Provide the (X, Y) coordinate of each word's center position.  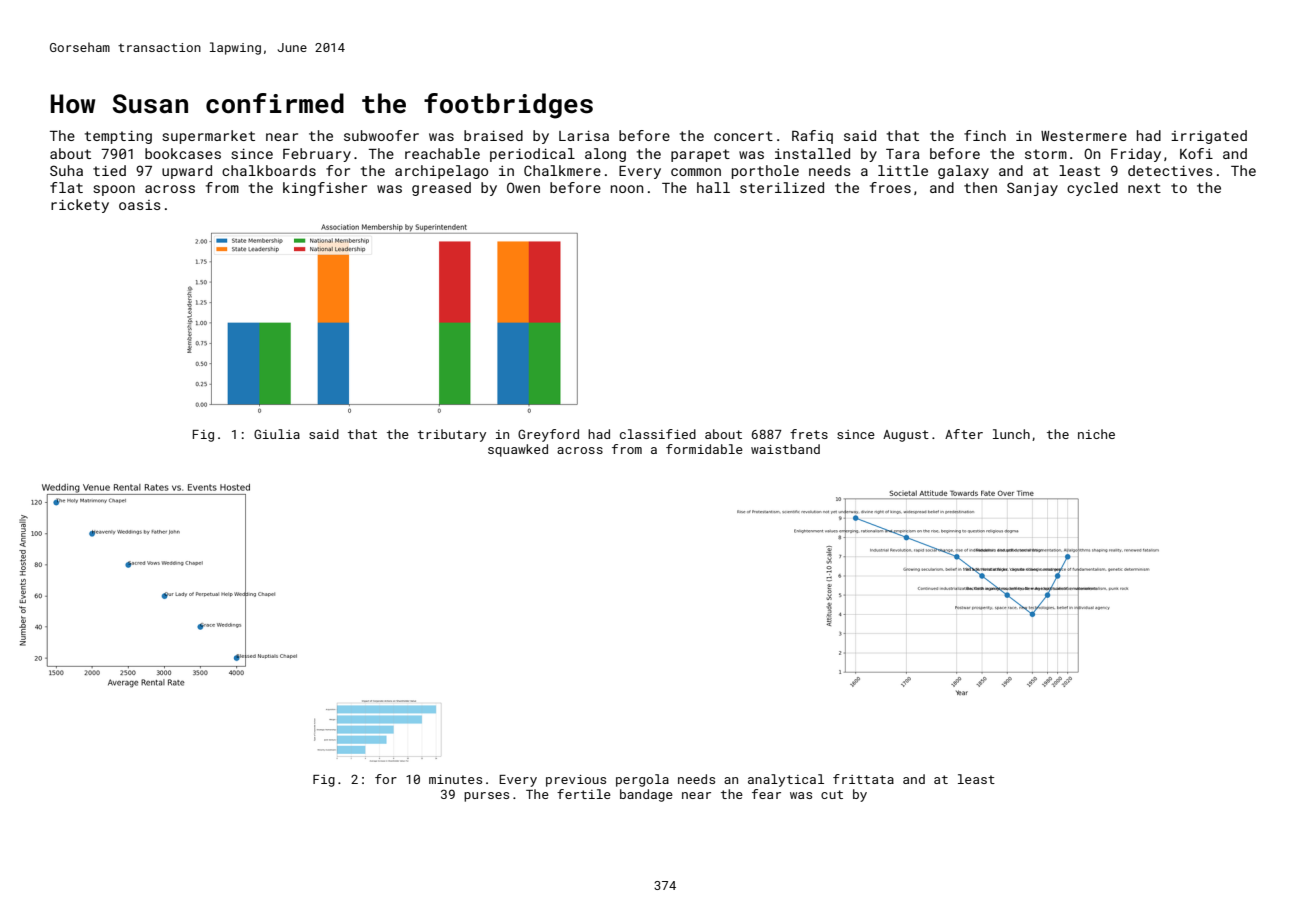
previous (576, 781)
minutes (455, 779)
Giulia (277, 434)
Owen (523, 187)
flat (66, 187)
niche (1096, 434)
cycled (1092, 189)
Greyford (548, 435)
